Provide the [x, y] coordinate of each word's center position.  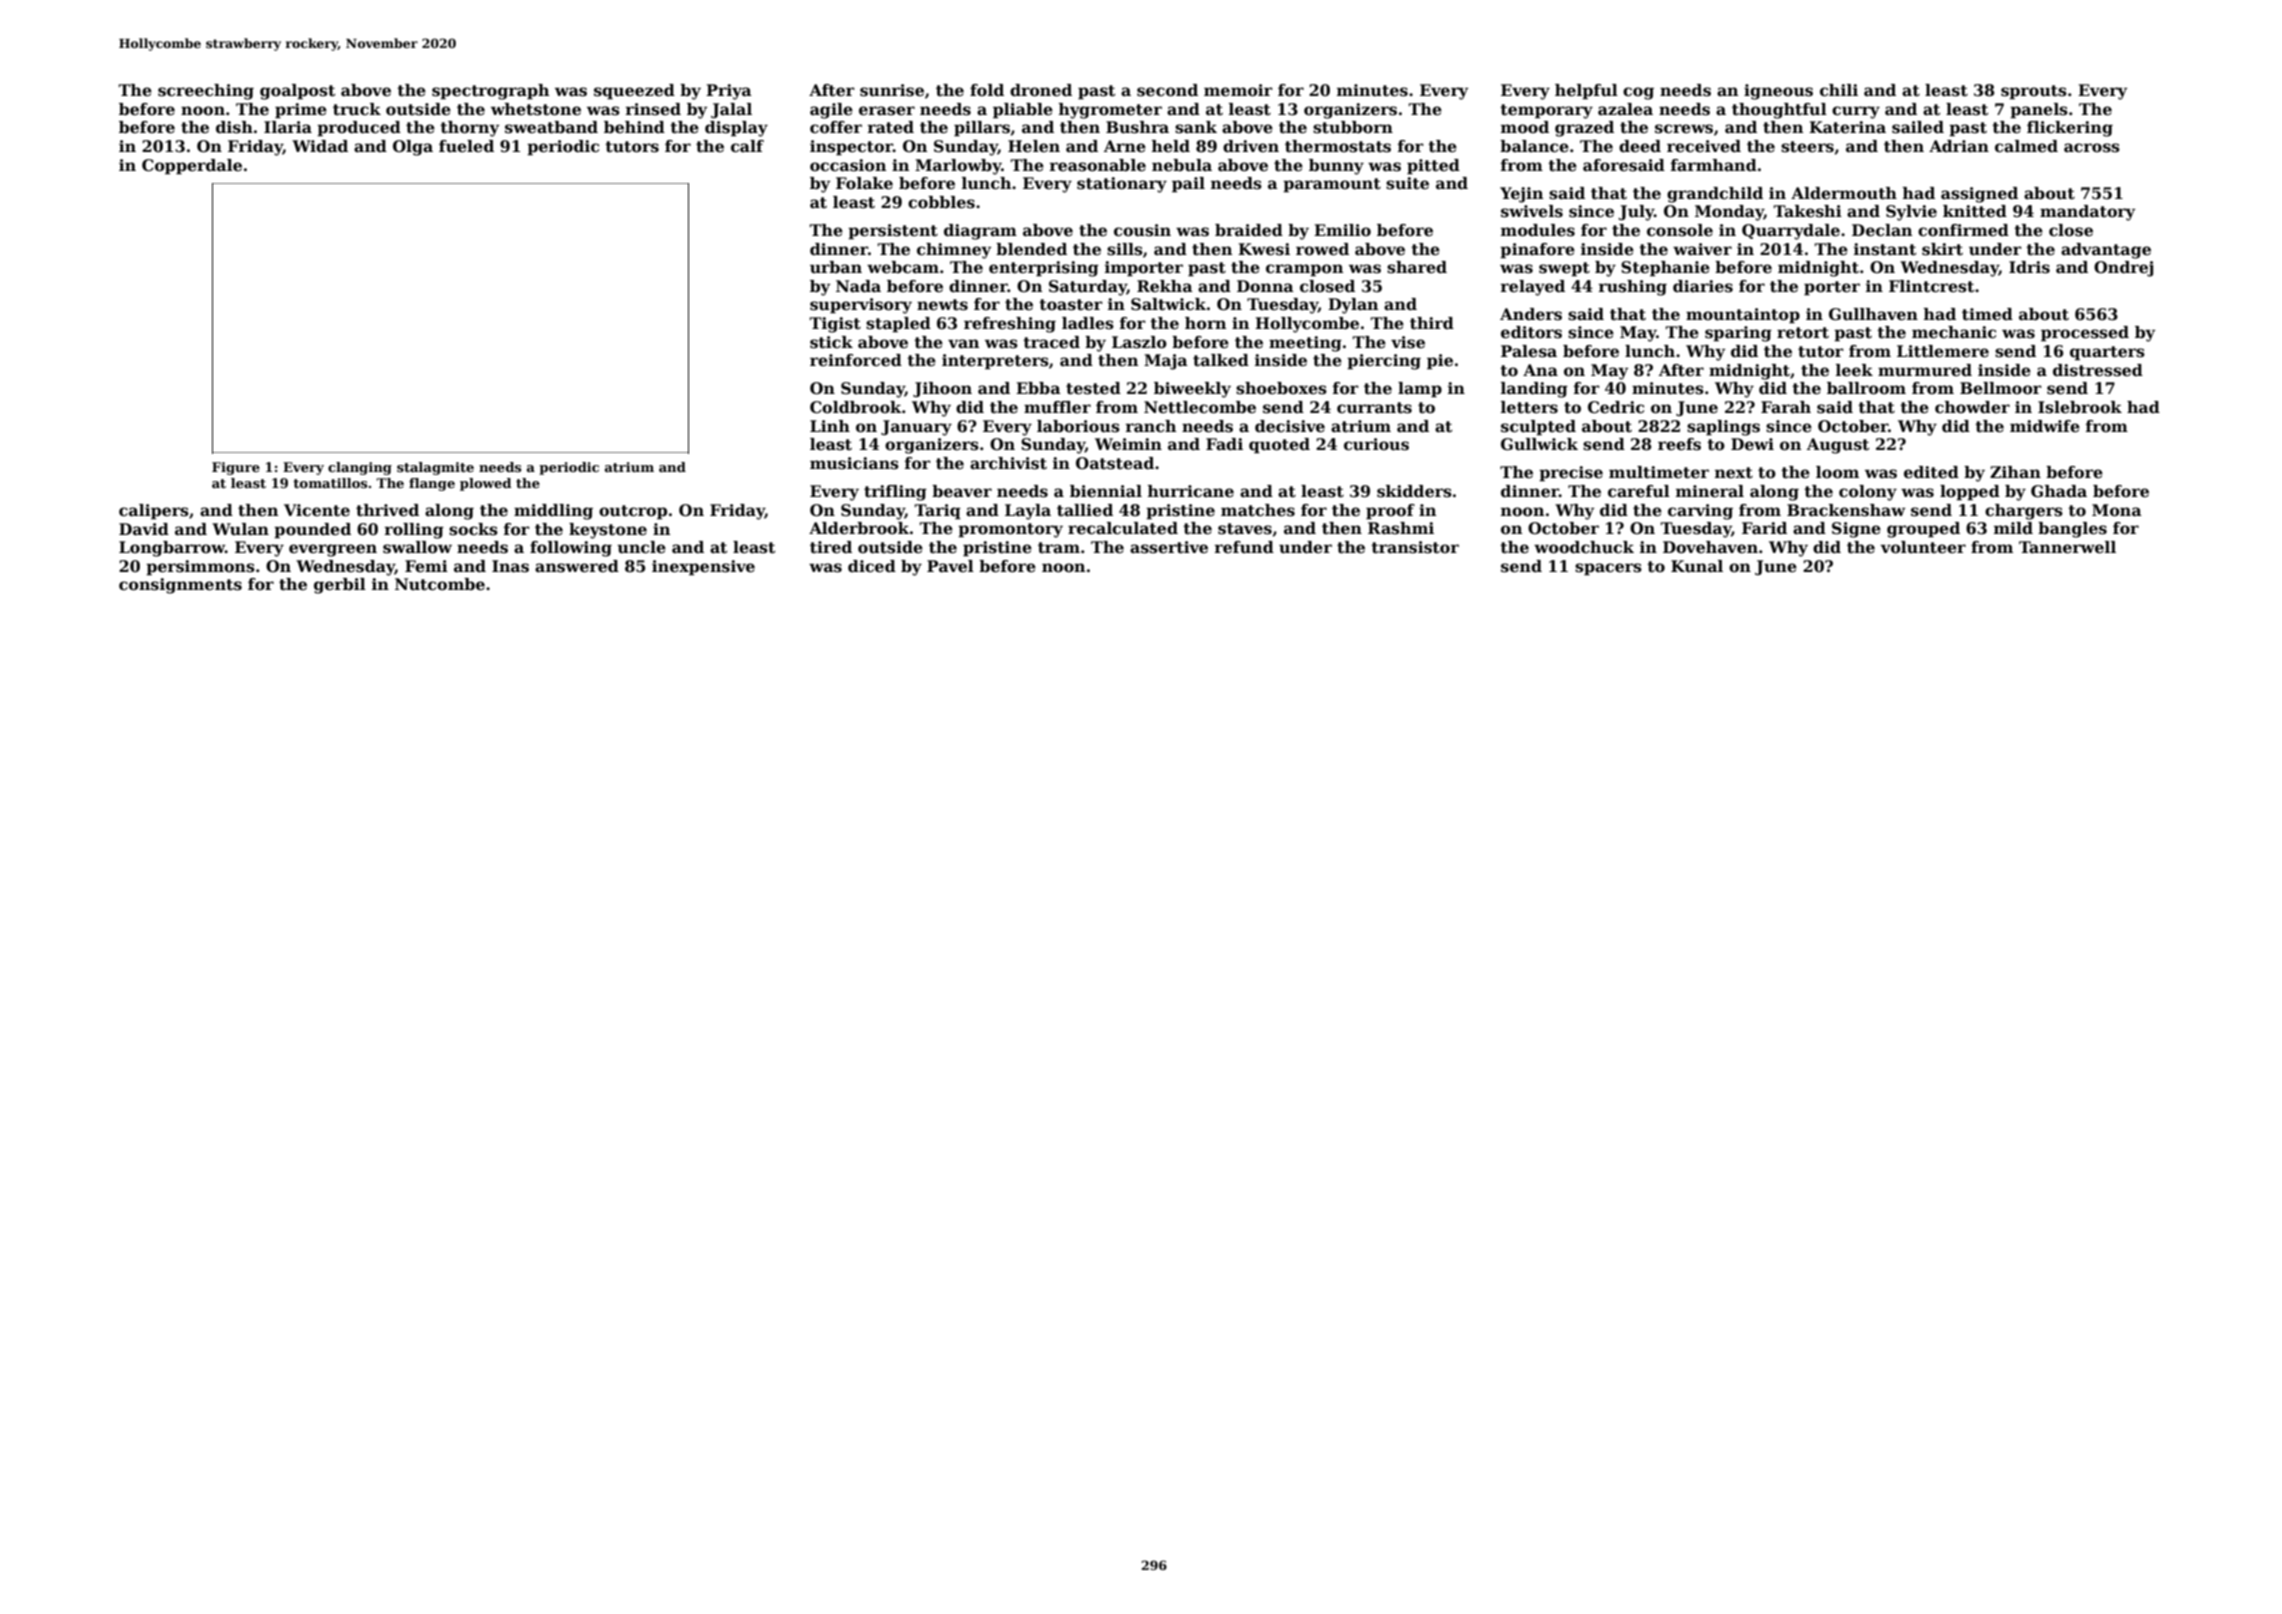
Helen [1034, 146]
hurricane [1191, 491]
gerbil [340, 586]
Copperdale [192, 167]
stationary [1122, 185]
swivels [1532, 211]
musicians [854, 463]
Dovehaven [1710, 547]
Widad [320, 146]
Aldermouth [1844, 193]
